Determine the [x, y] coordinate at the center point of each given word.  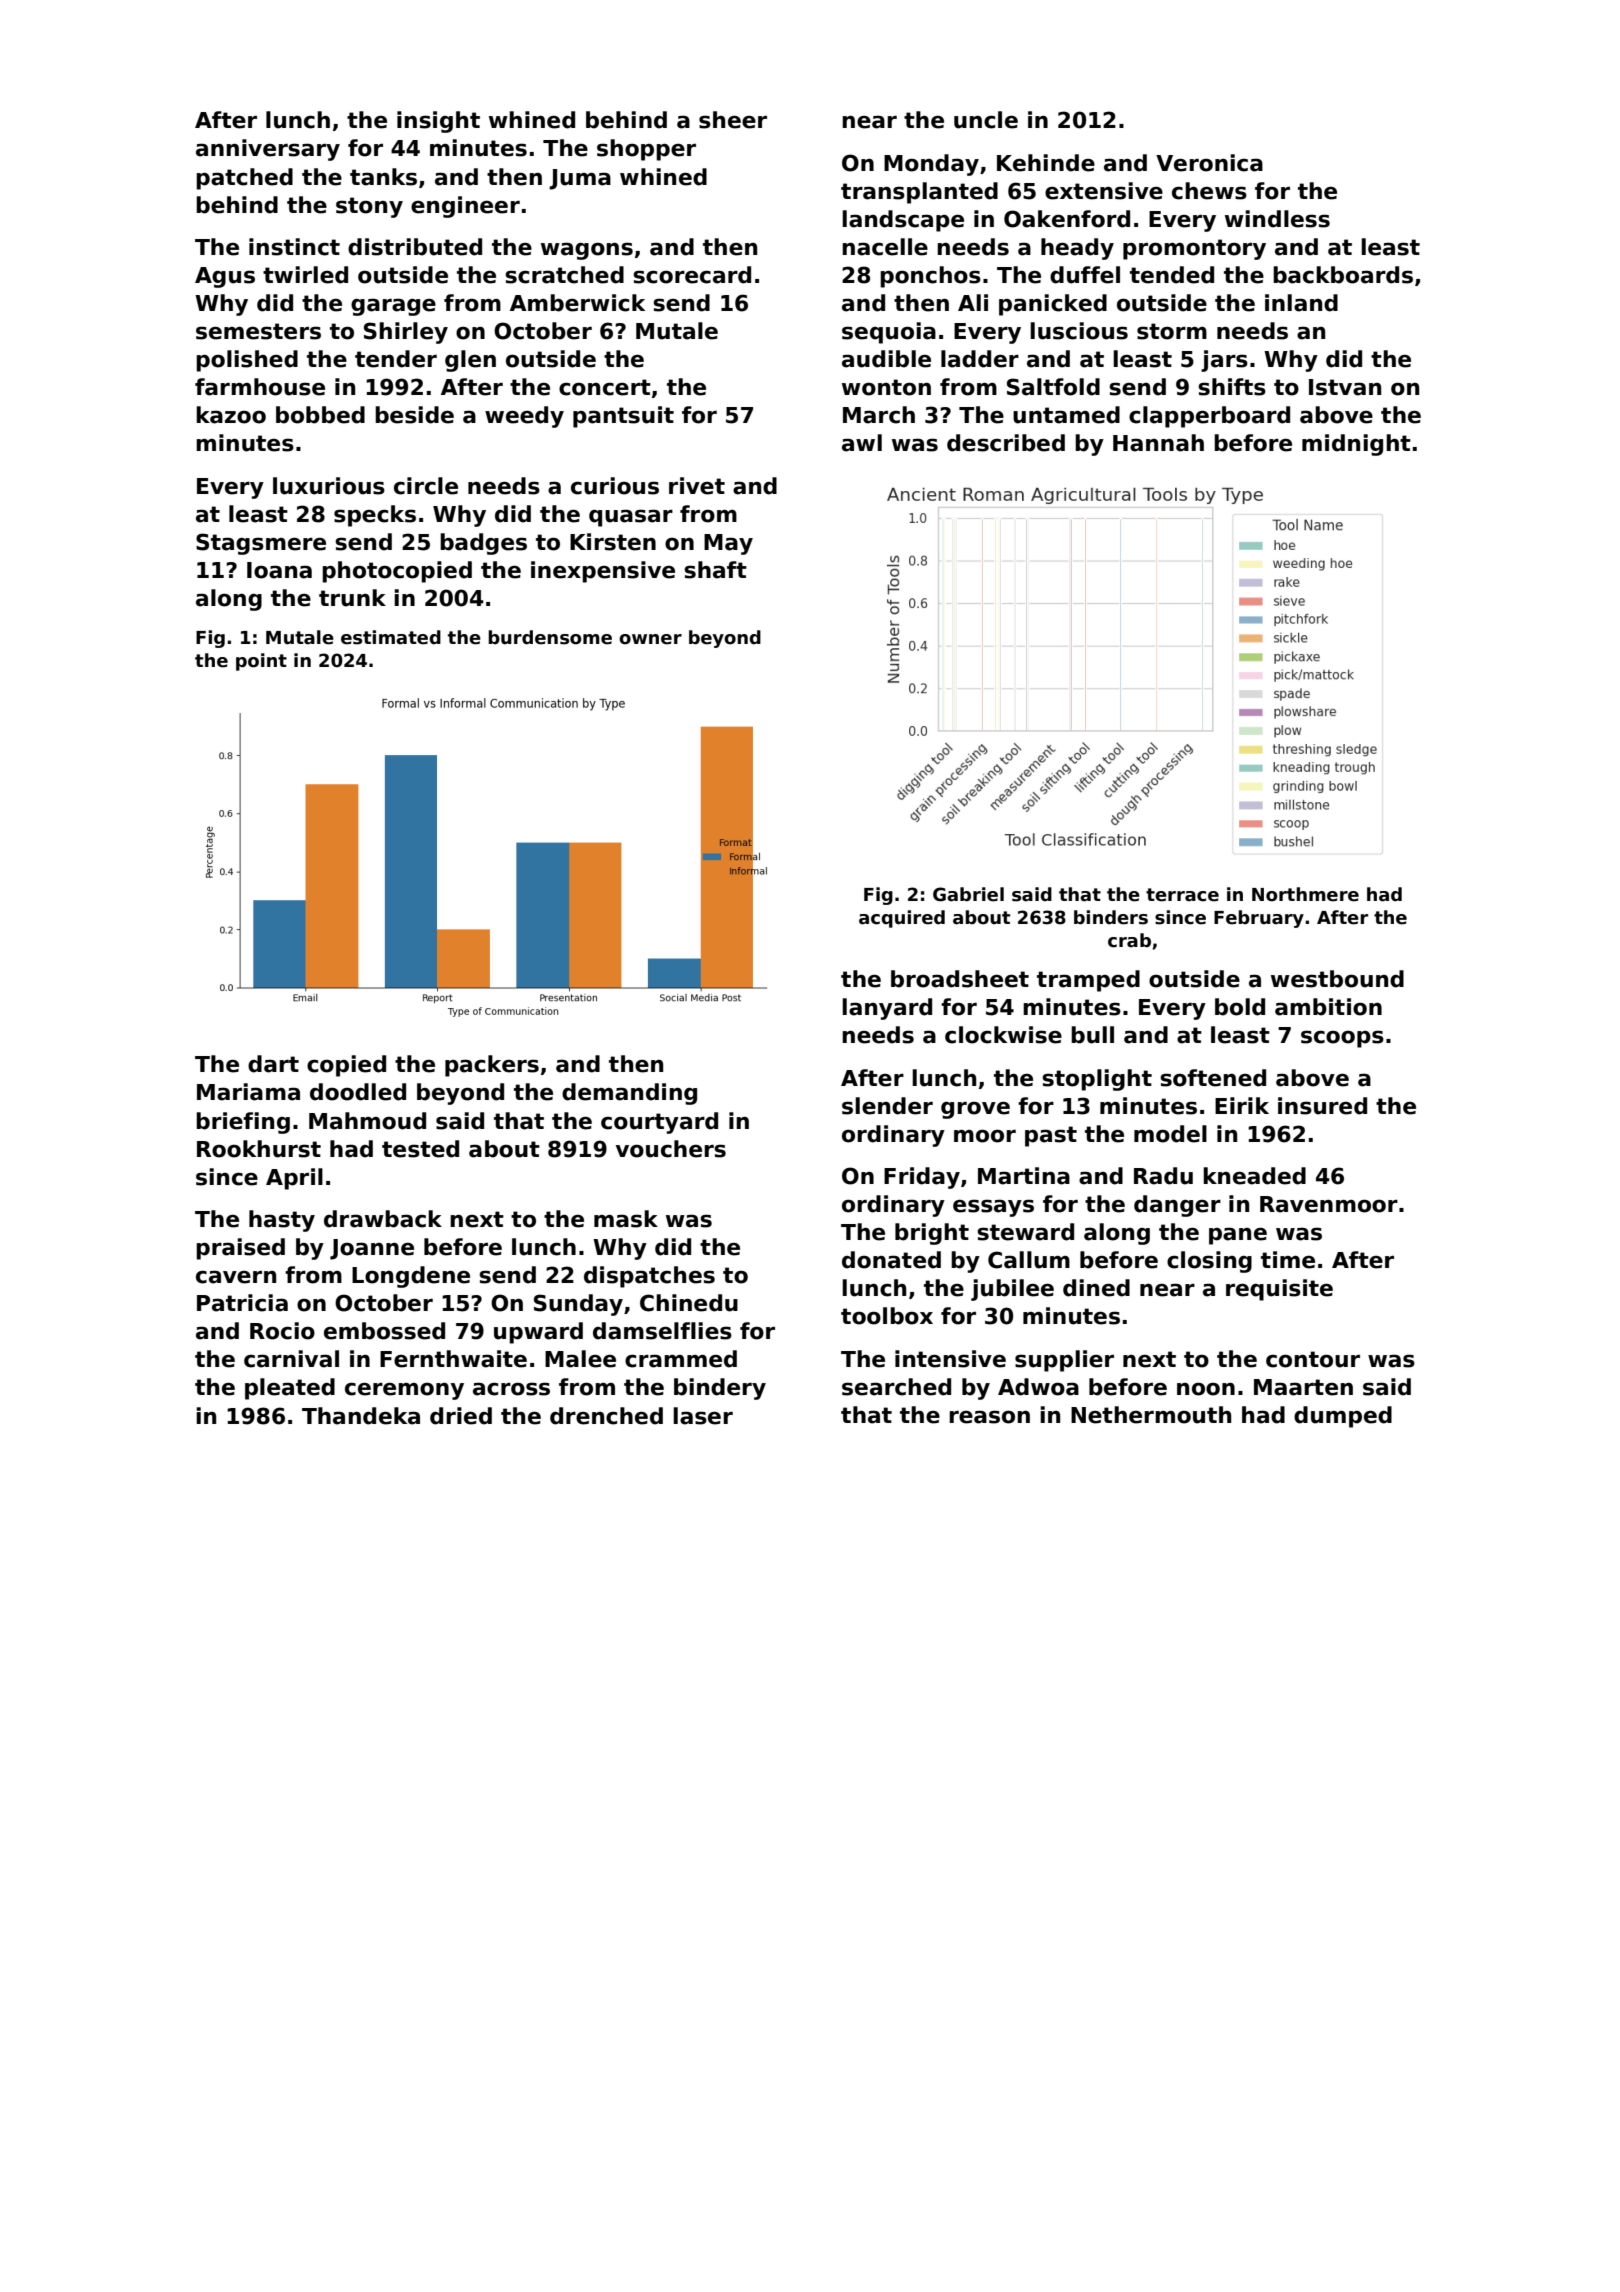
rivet [697, 486]
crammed [681, 1359]
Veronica [1209, 163]
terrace [1182, 895]
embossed [384, 1331]
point [261, 662]
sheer [733, 120]
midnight [1356, 445]
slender [887, 1106]
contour [1313, 1359]
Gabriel [968, 894]
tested [420, 1149]
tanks [383, 177]
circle [426, 486]
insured [1322, 1106]
